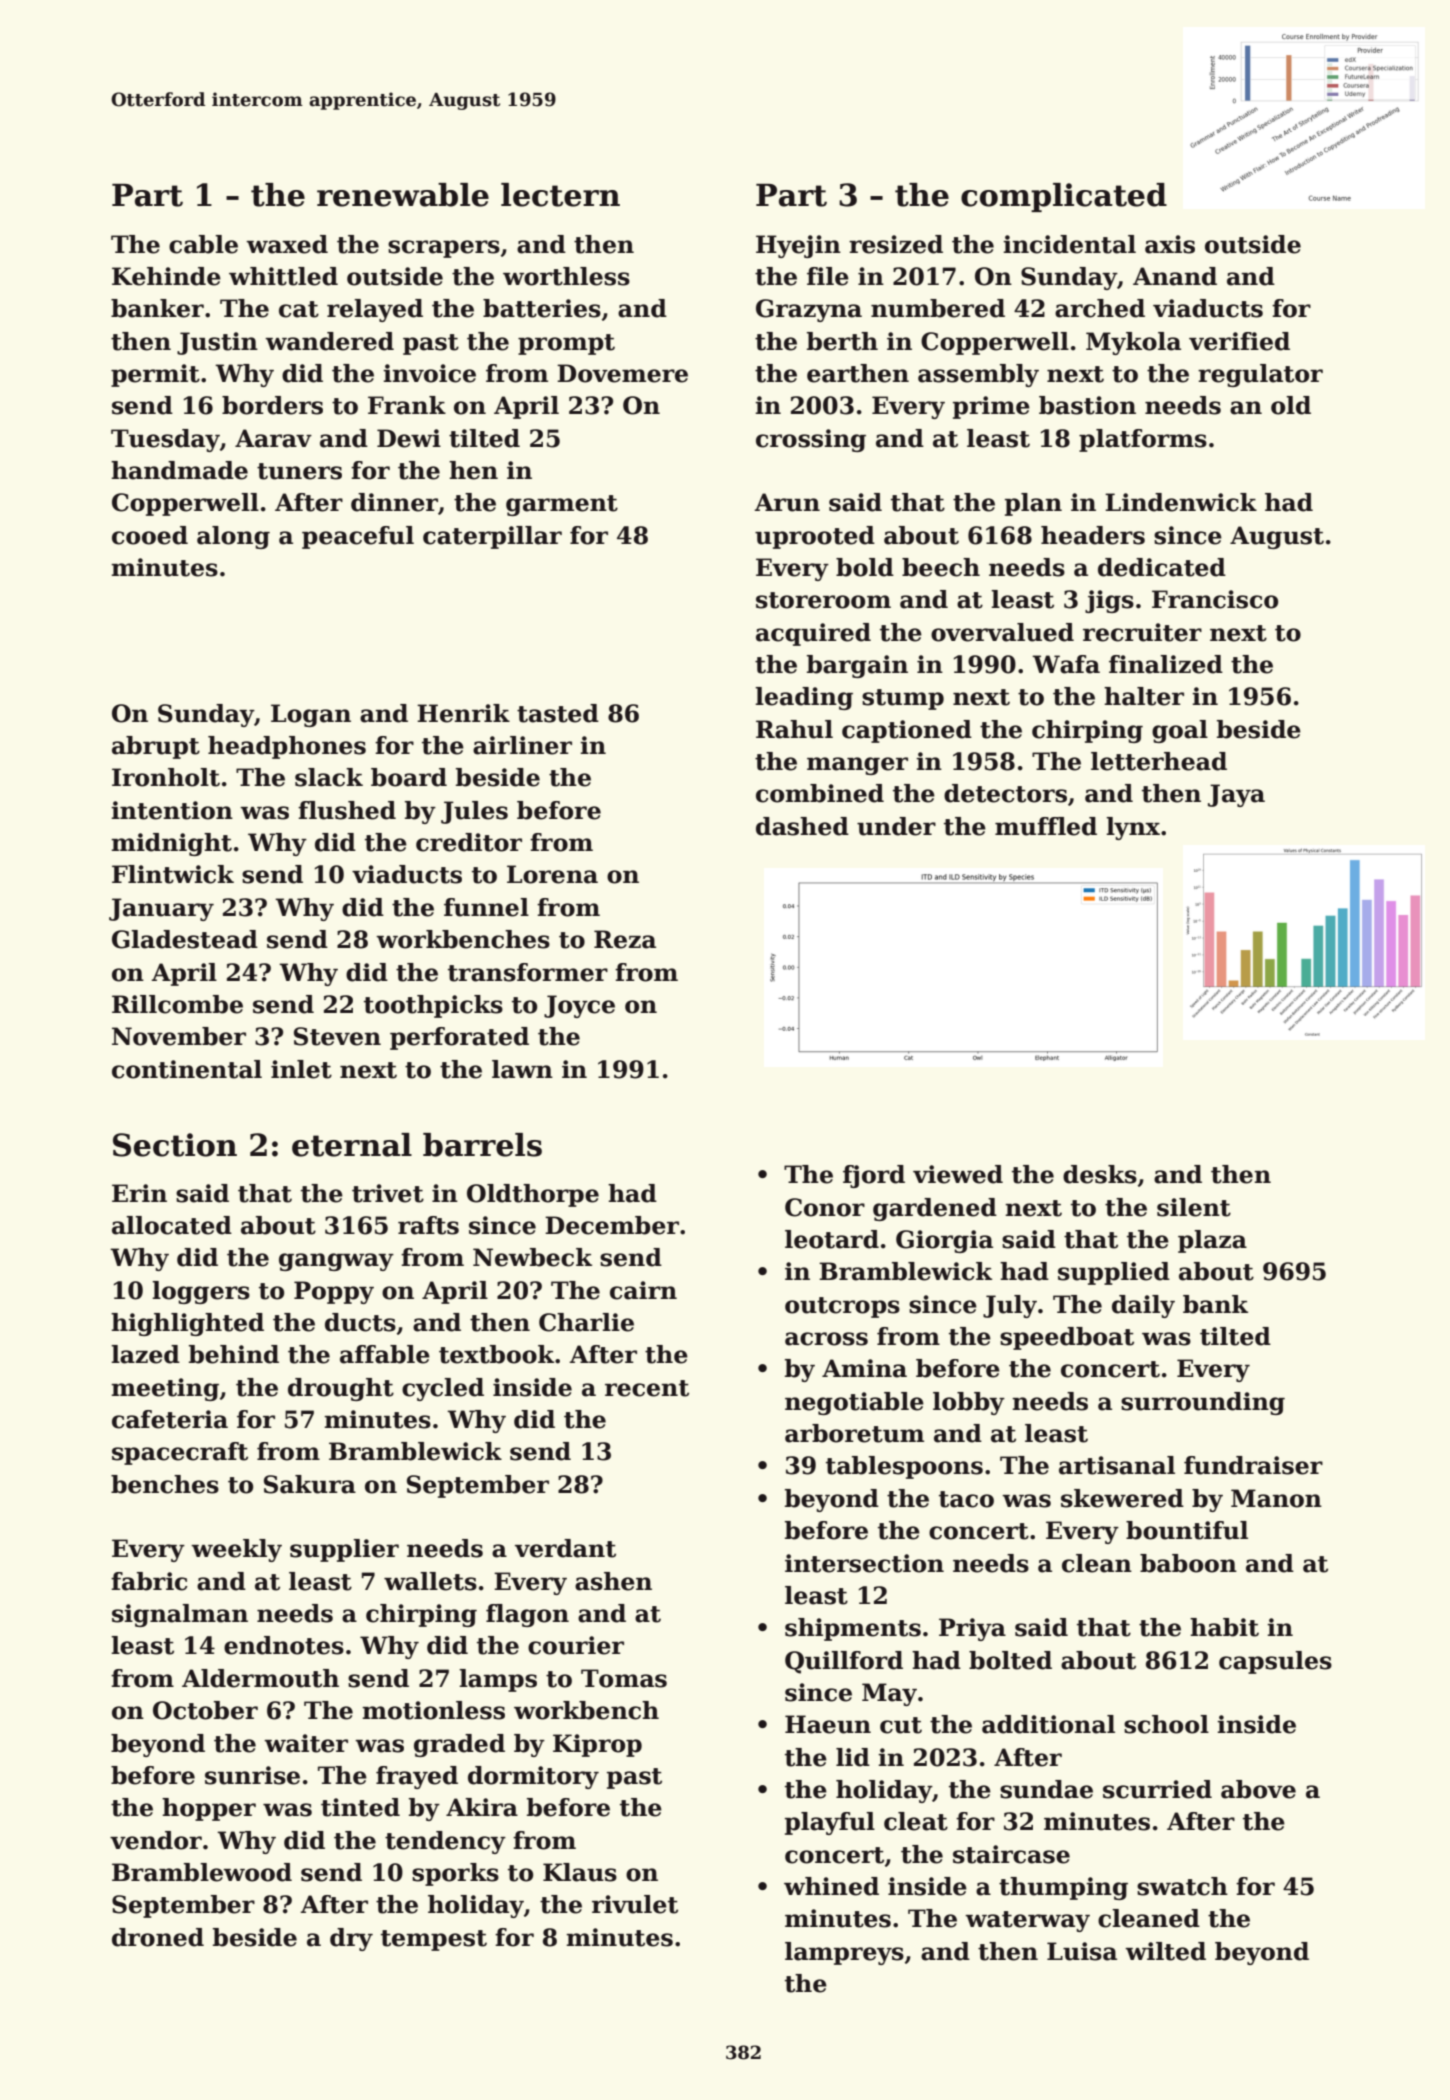  What do you see at coordinates (558, 713) in the document?
I see `tasted` at bounding box center [558, 713].
